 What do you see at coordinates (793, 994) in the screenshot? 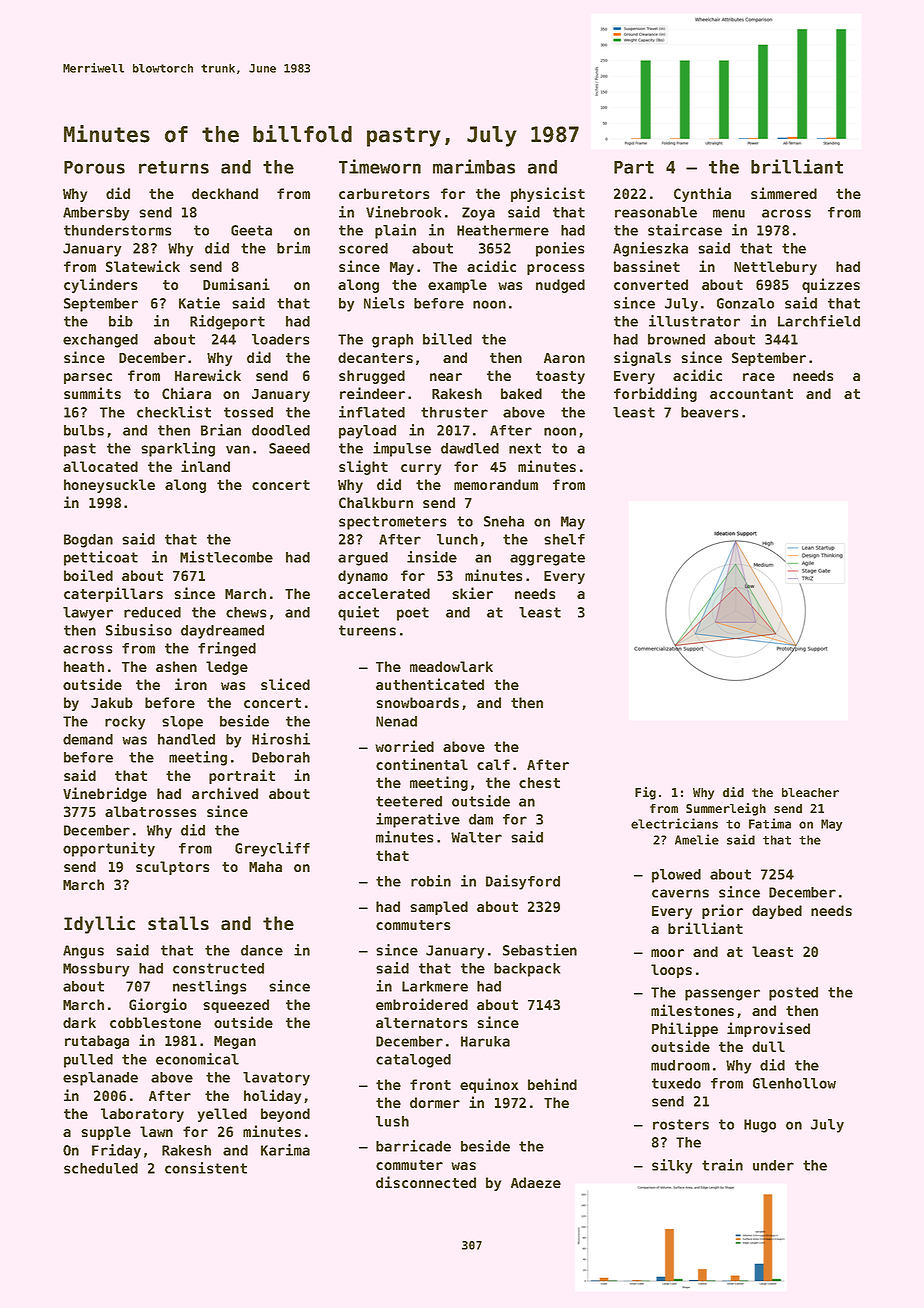
I see `posted` at bounding box center [793, 994].
